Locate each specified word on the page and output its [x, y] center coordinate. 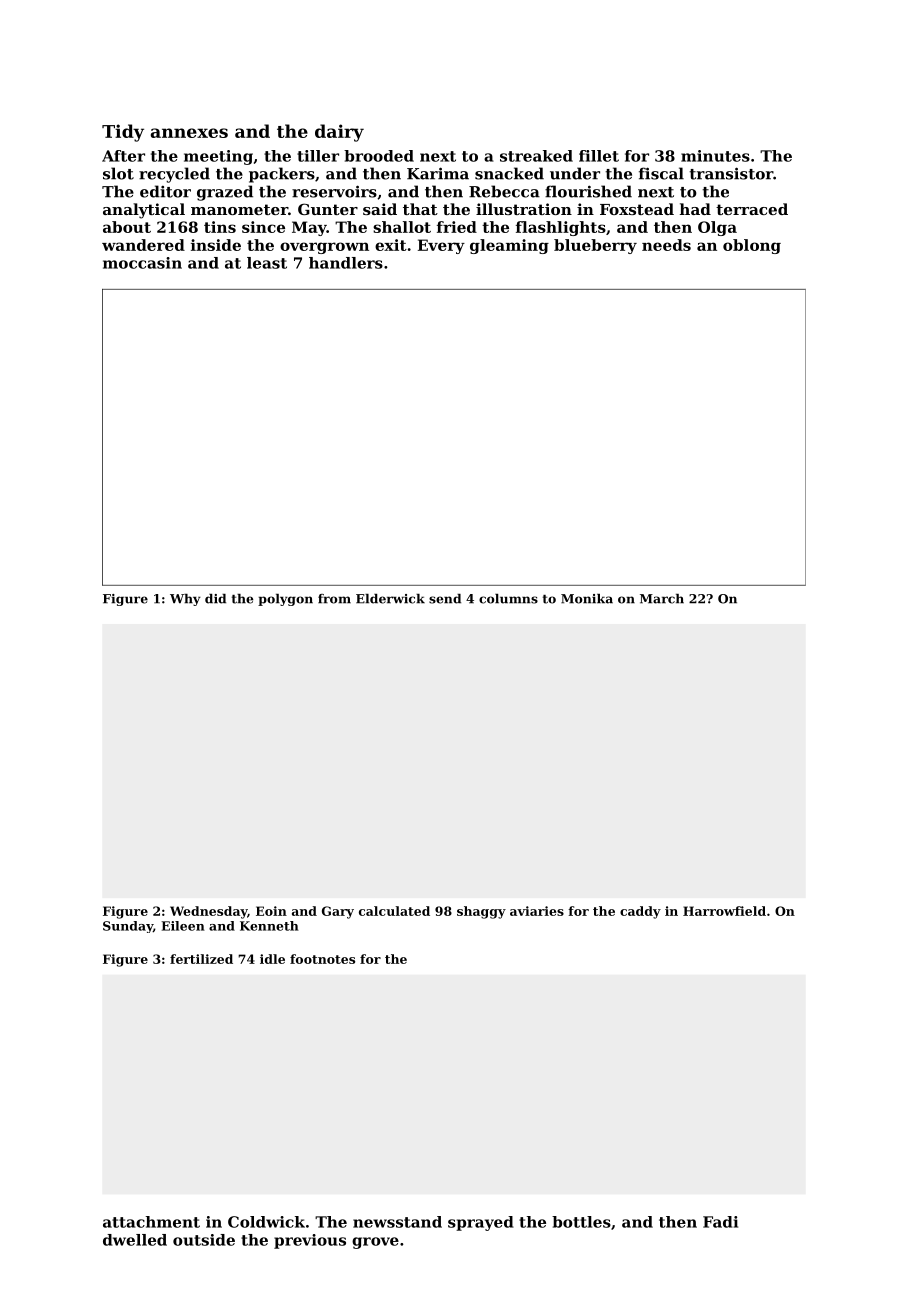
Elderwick [390, 599]
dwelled [135, 1240]
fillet [599, 156]
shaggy [481, 912]
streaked [536, 156]
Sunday [128, 927]
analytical [144, 211]
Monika [587, 599]
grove [375, 1243]
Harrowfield [724, 911]
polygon [285, 600]
